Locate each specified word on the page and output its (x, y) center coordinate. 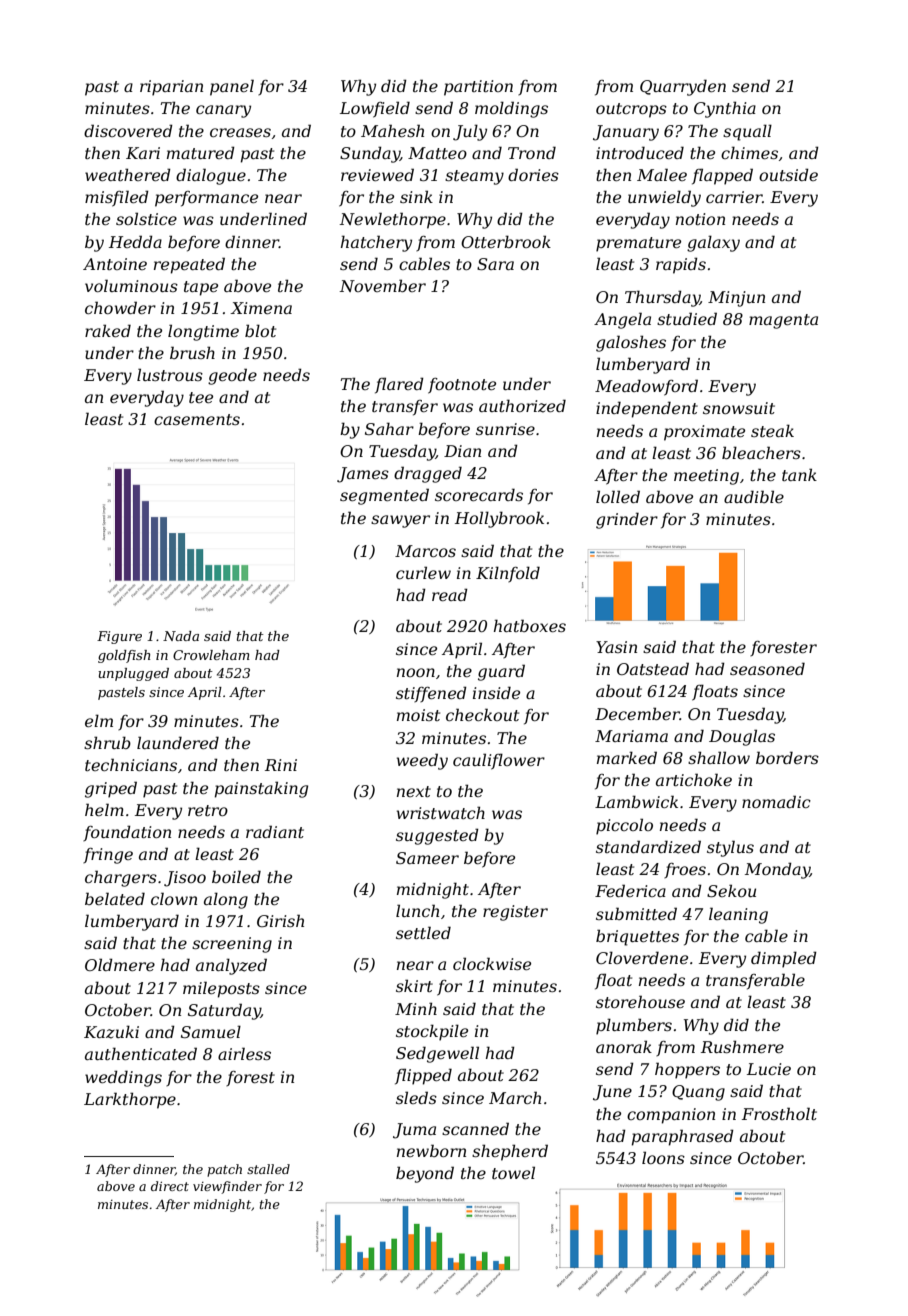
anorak (624, 1046)
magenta (783, 321)
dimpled (784, 959)
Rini (281, 765)
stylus (730, 848)
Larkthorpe (130, 1100)
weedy (422, 761)
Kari (143, 153)
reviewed (377, 174)
